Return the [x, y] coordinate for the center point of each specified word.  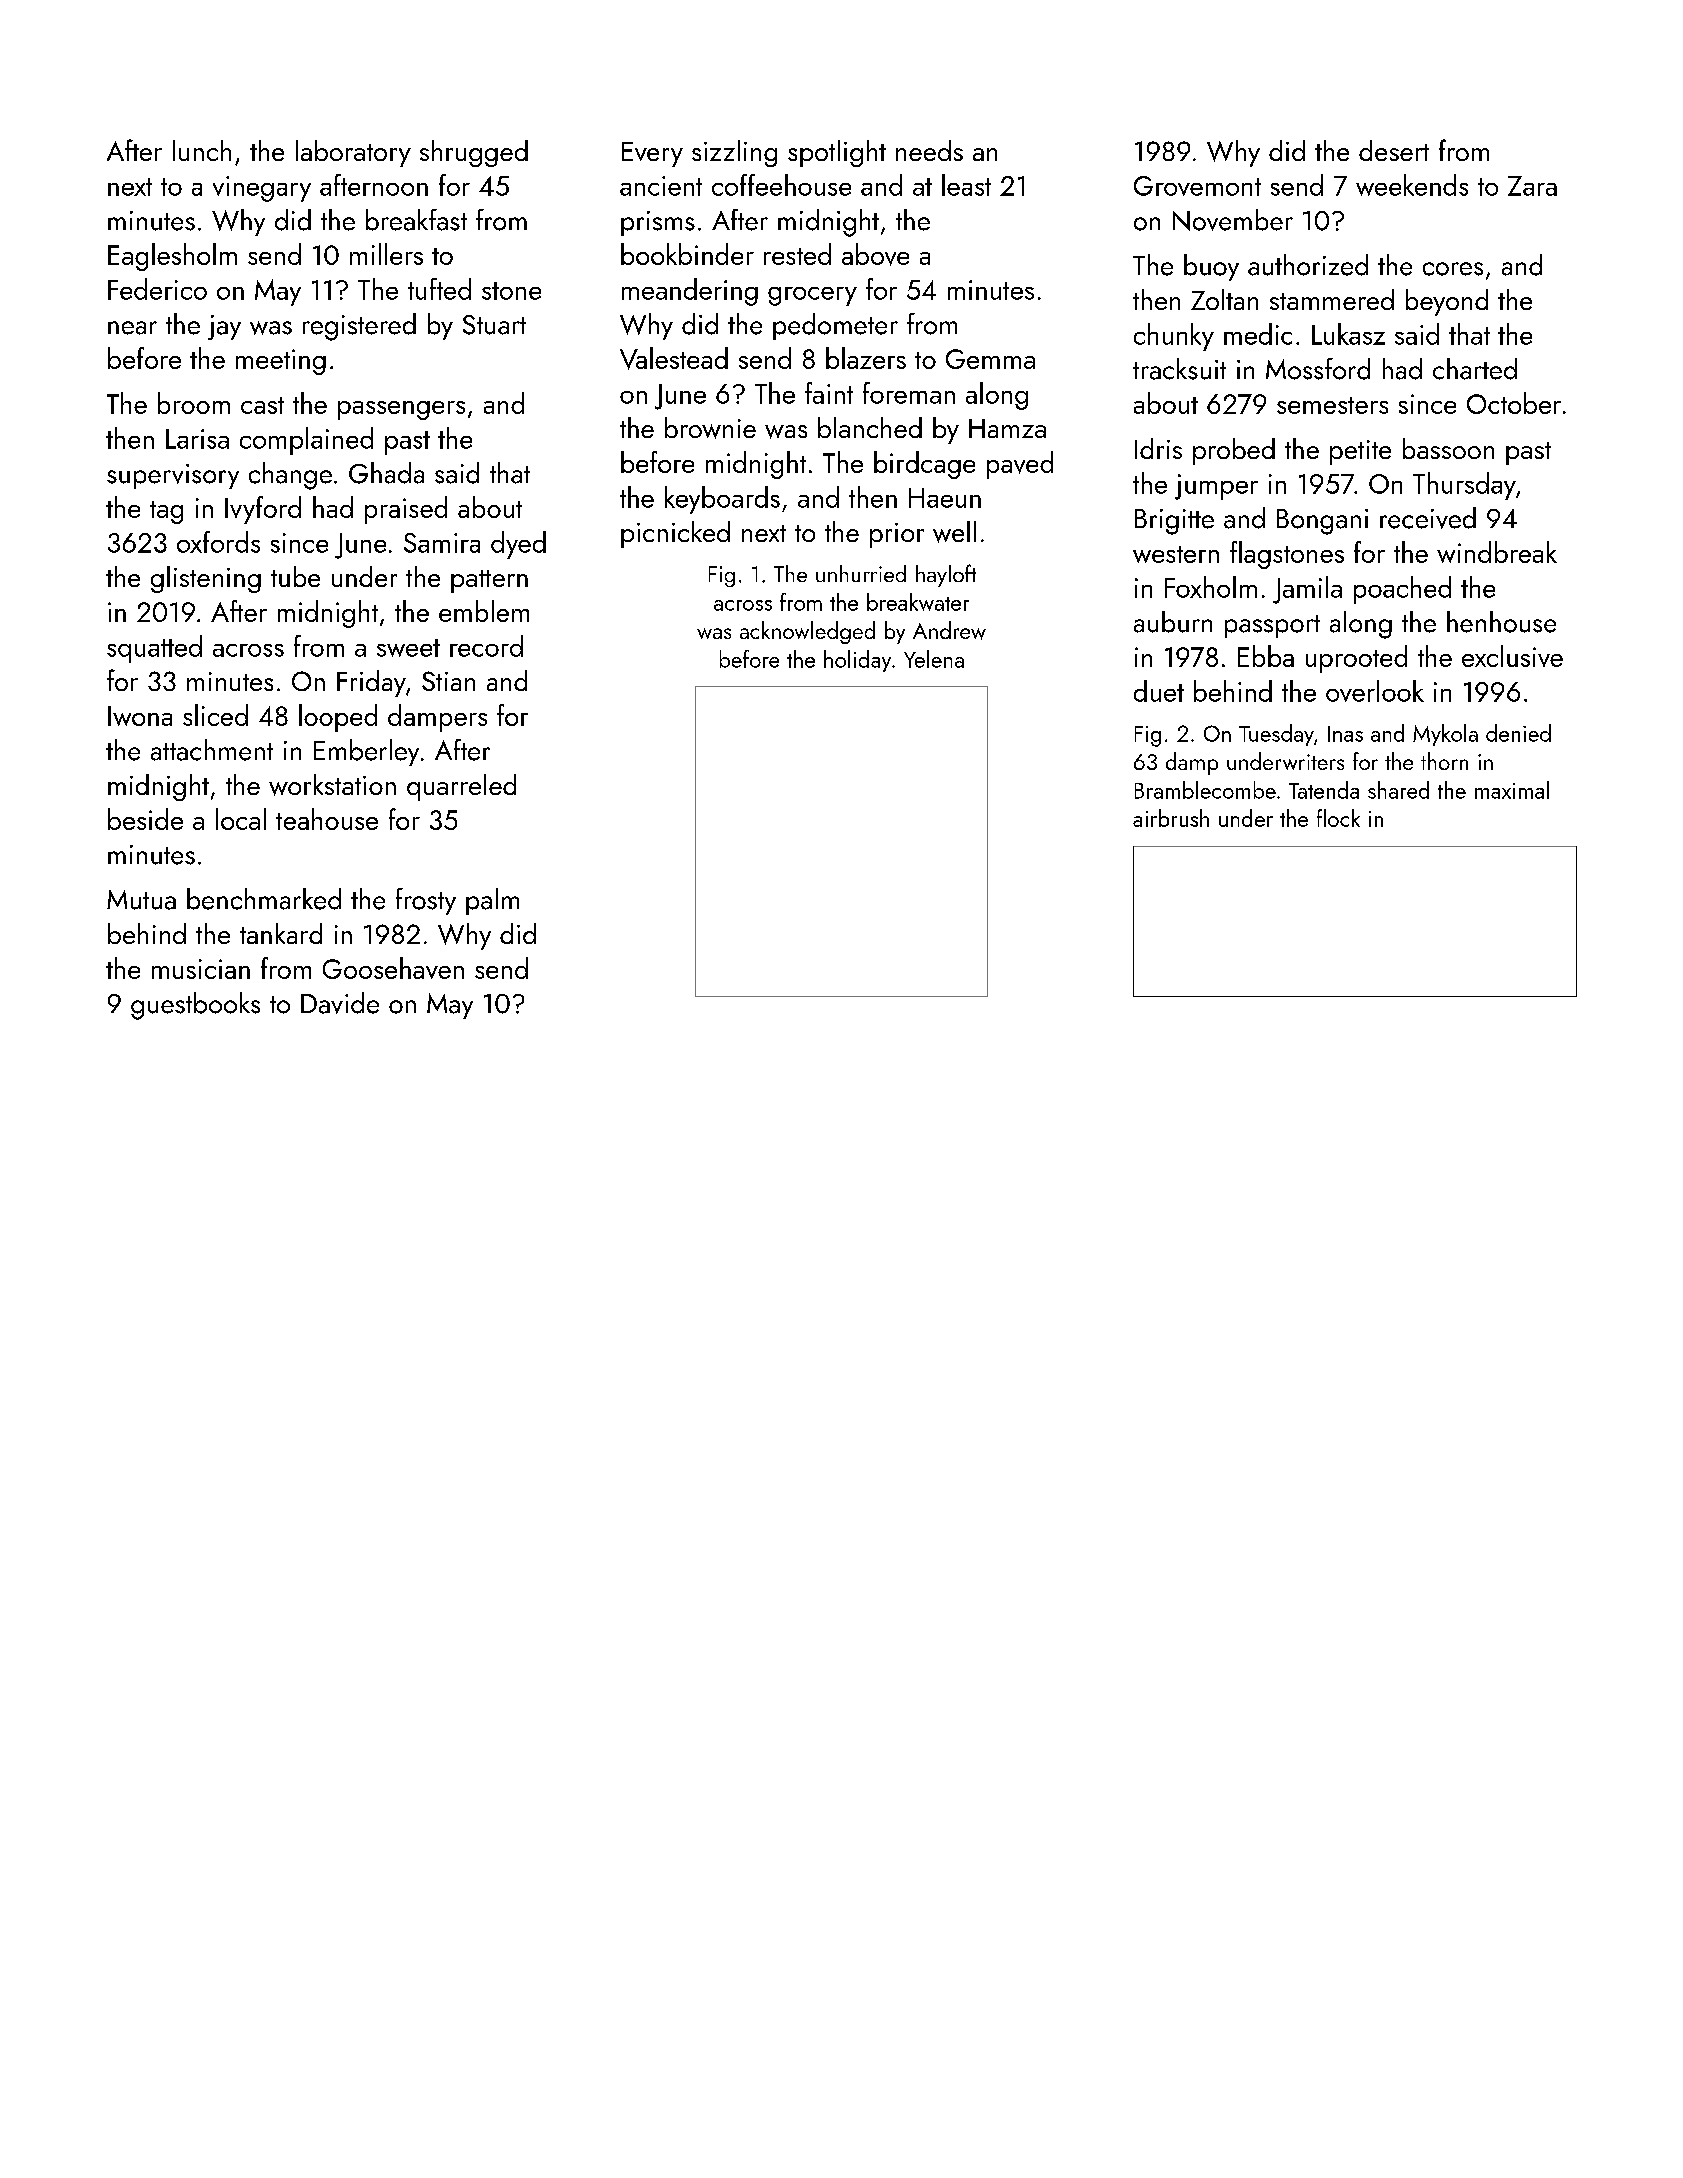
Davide [340, 1003]
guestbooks [195, 1006]
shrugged [474, 153]
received [1428, 518]
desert [1394, 150]
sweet [408, 648]
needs [929, 150]
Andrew [949, 630]
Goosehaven [393, 968]
